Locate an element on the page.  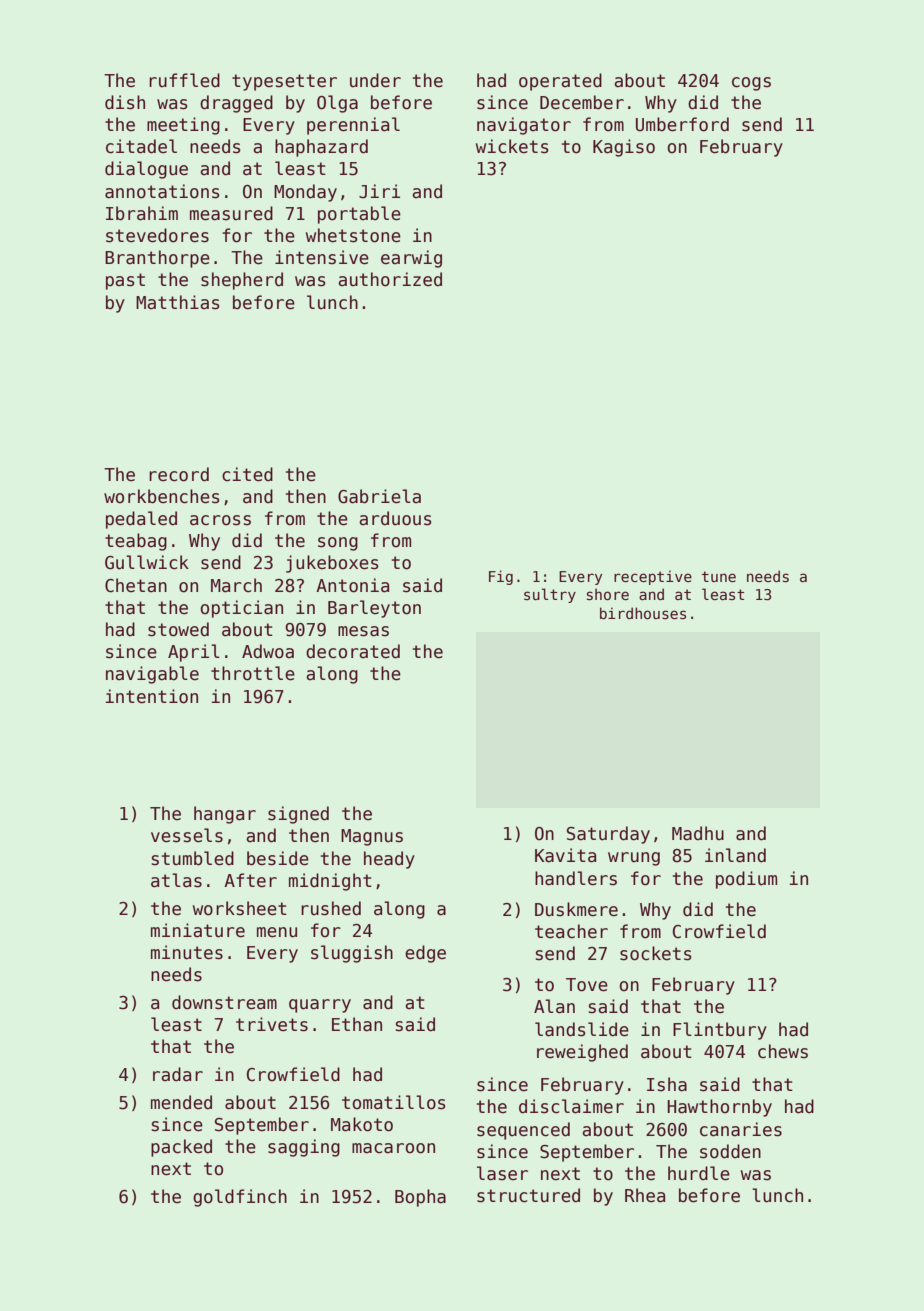
Fig is located at coordinates (501, 577).
